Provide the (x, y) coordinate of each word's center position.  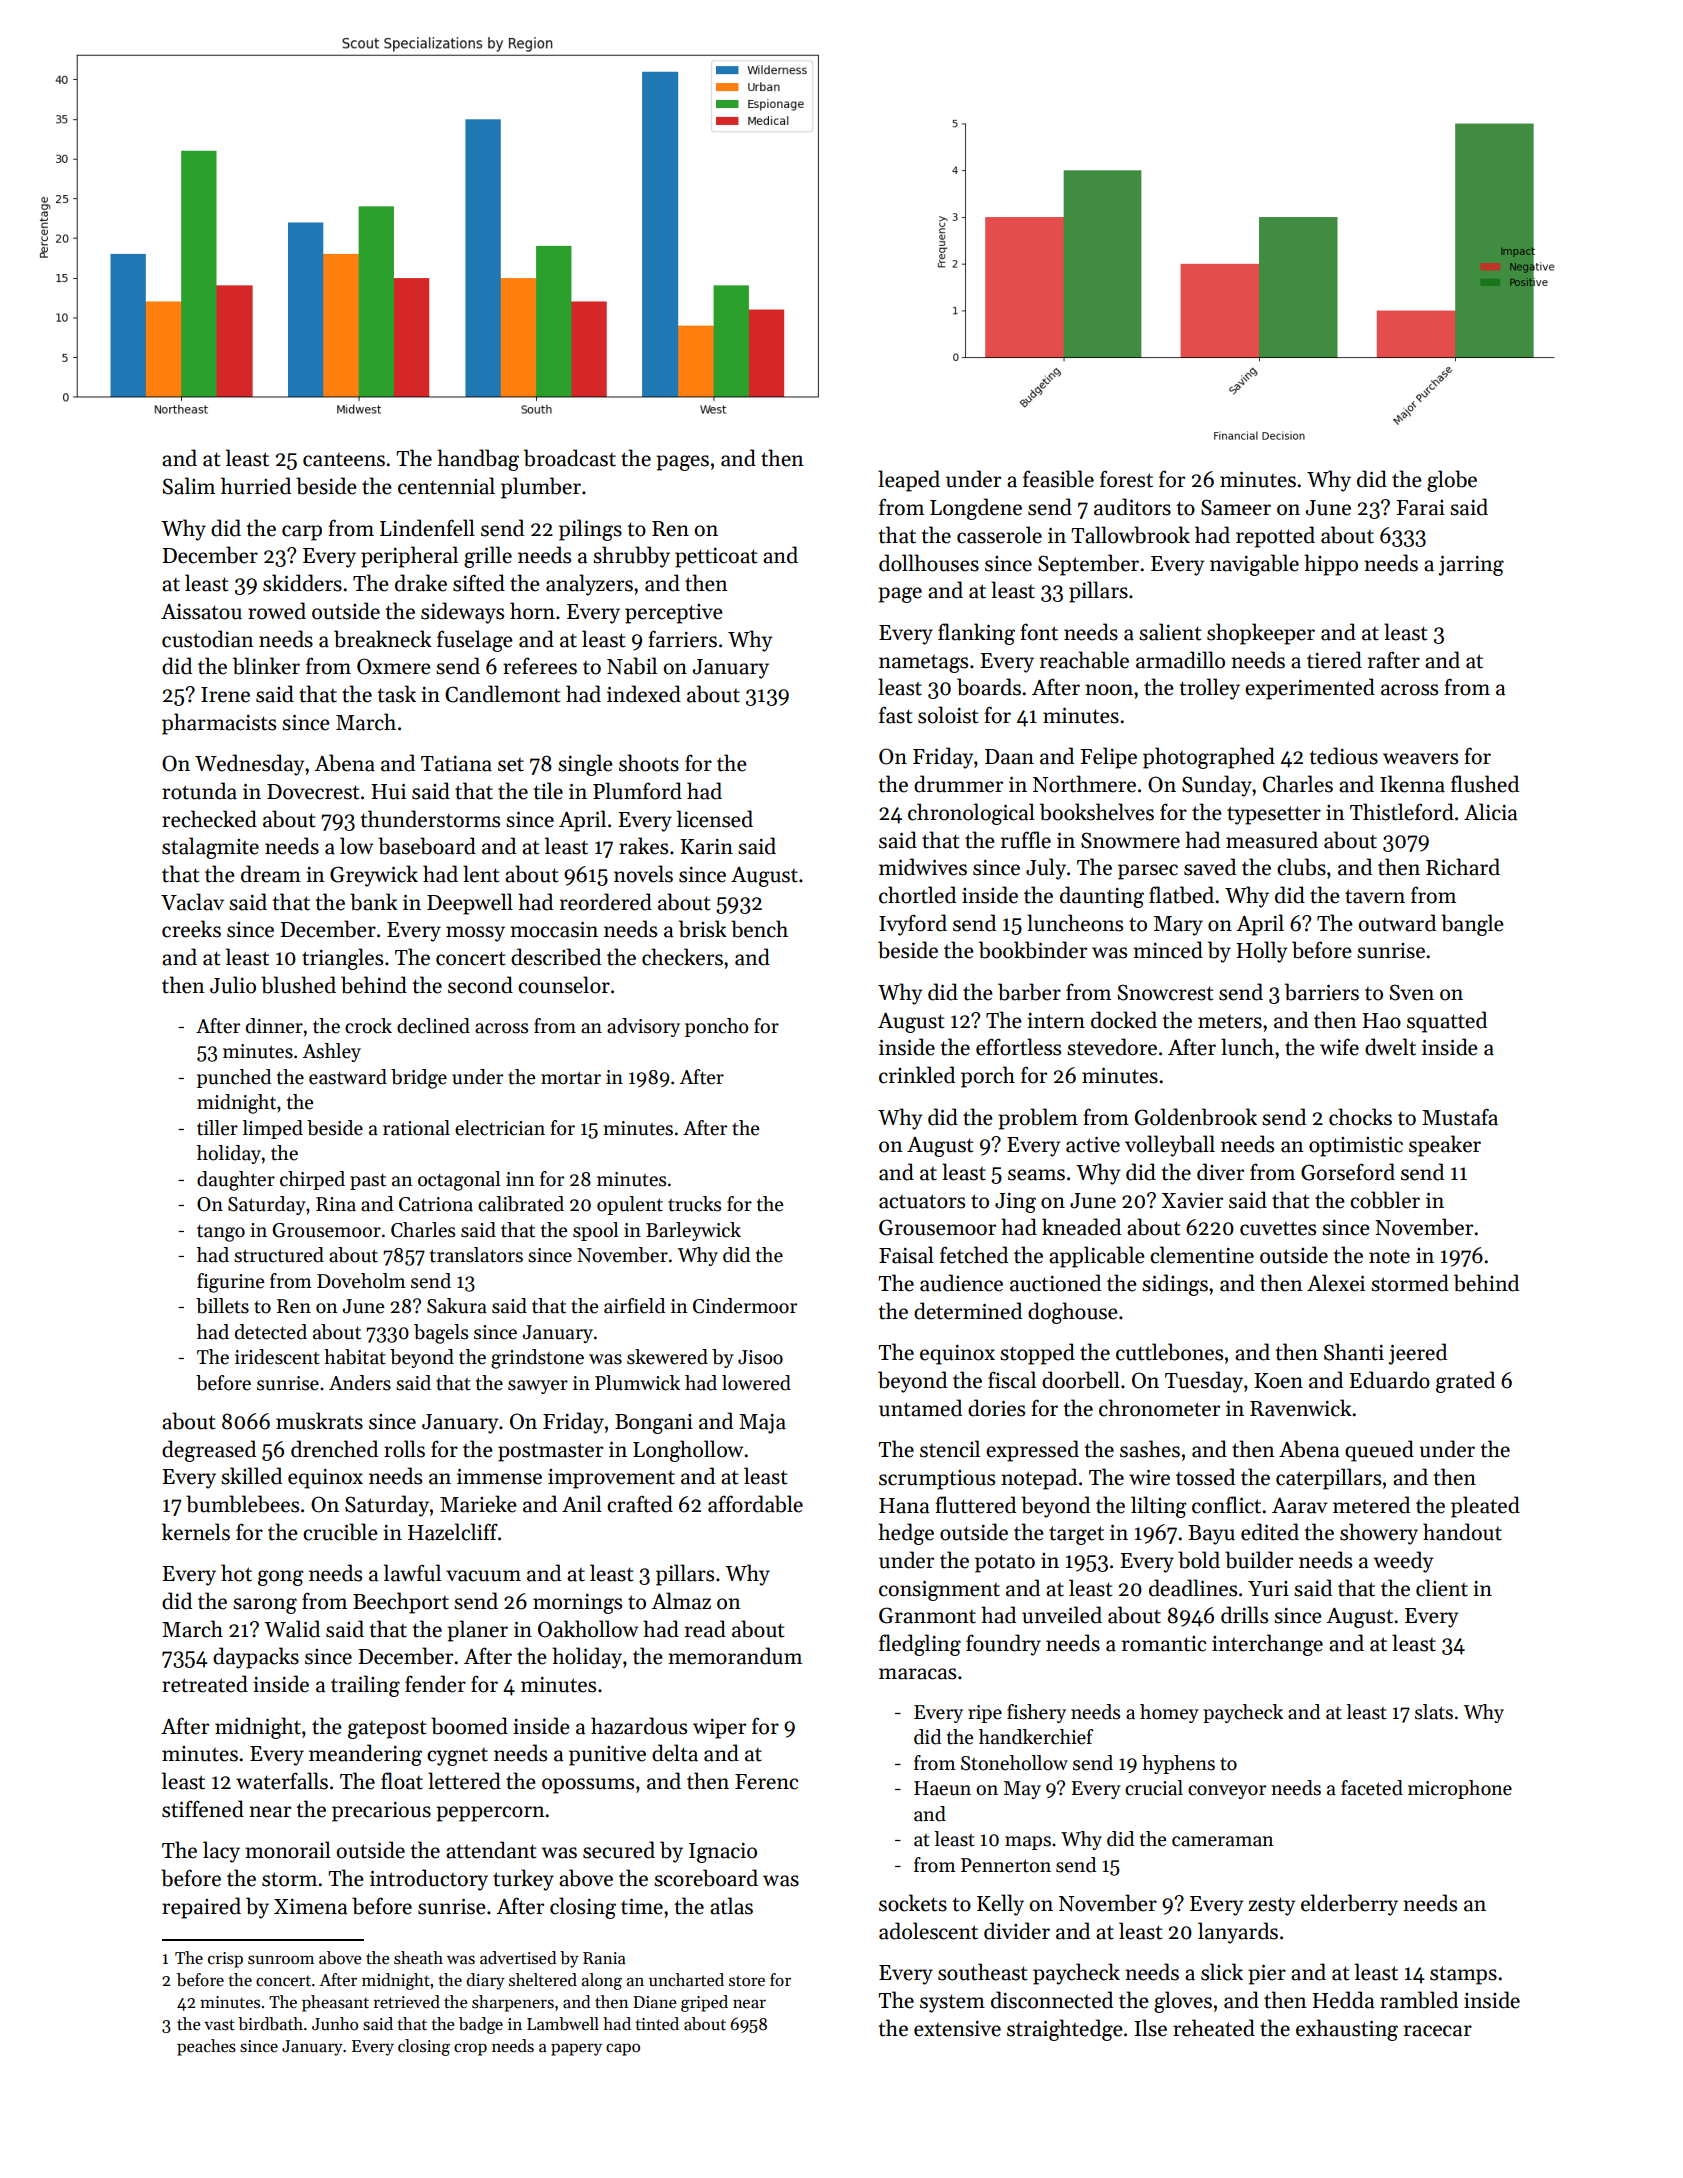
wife (1339, 1047)
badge (481, 2025)
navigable (1254, 565)
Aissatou (201, 612)
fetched (974, 1255)
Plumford (637, 791)
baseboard (427, 846)
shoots (649, 763)
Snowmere (1130, 840)
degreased (209, 1451)
